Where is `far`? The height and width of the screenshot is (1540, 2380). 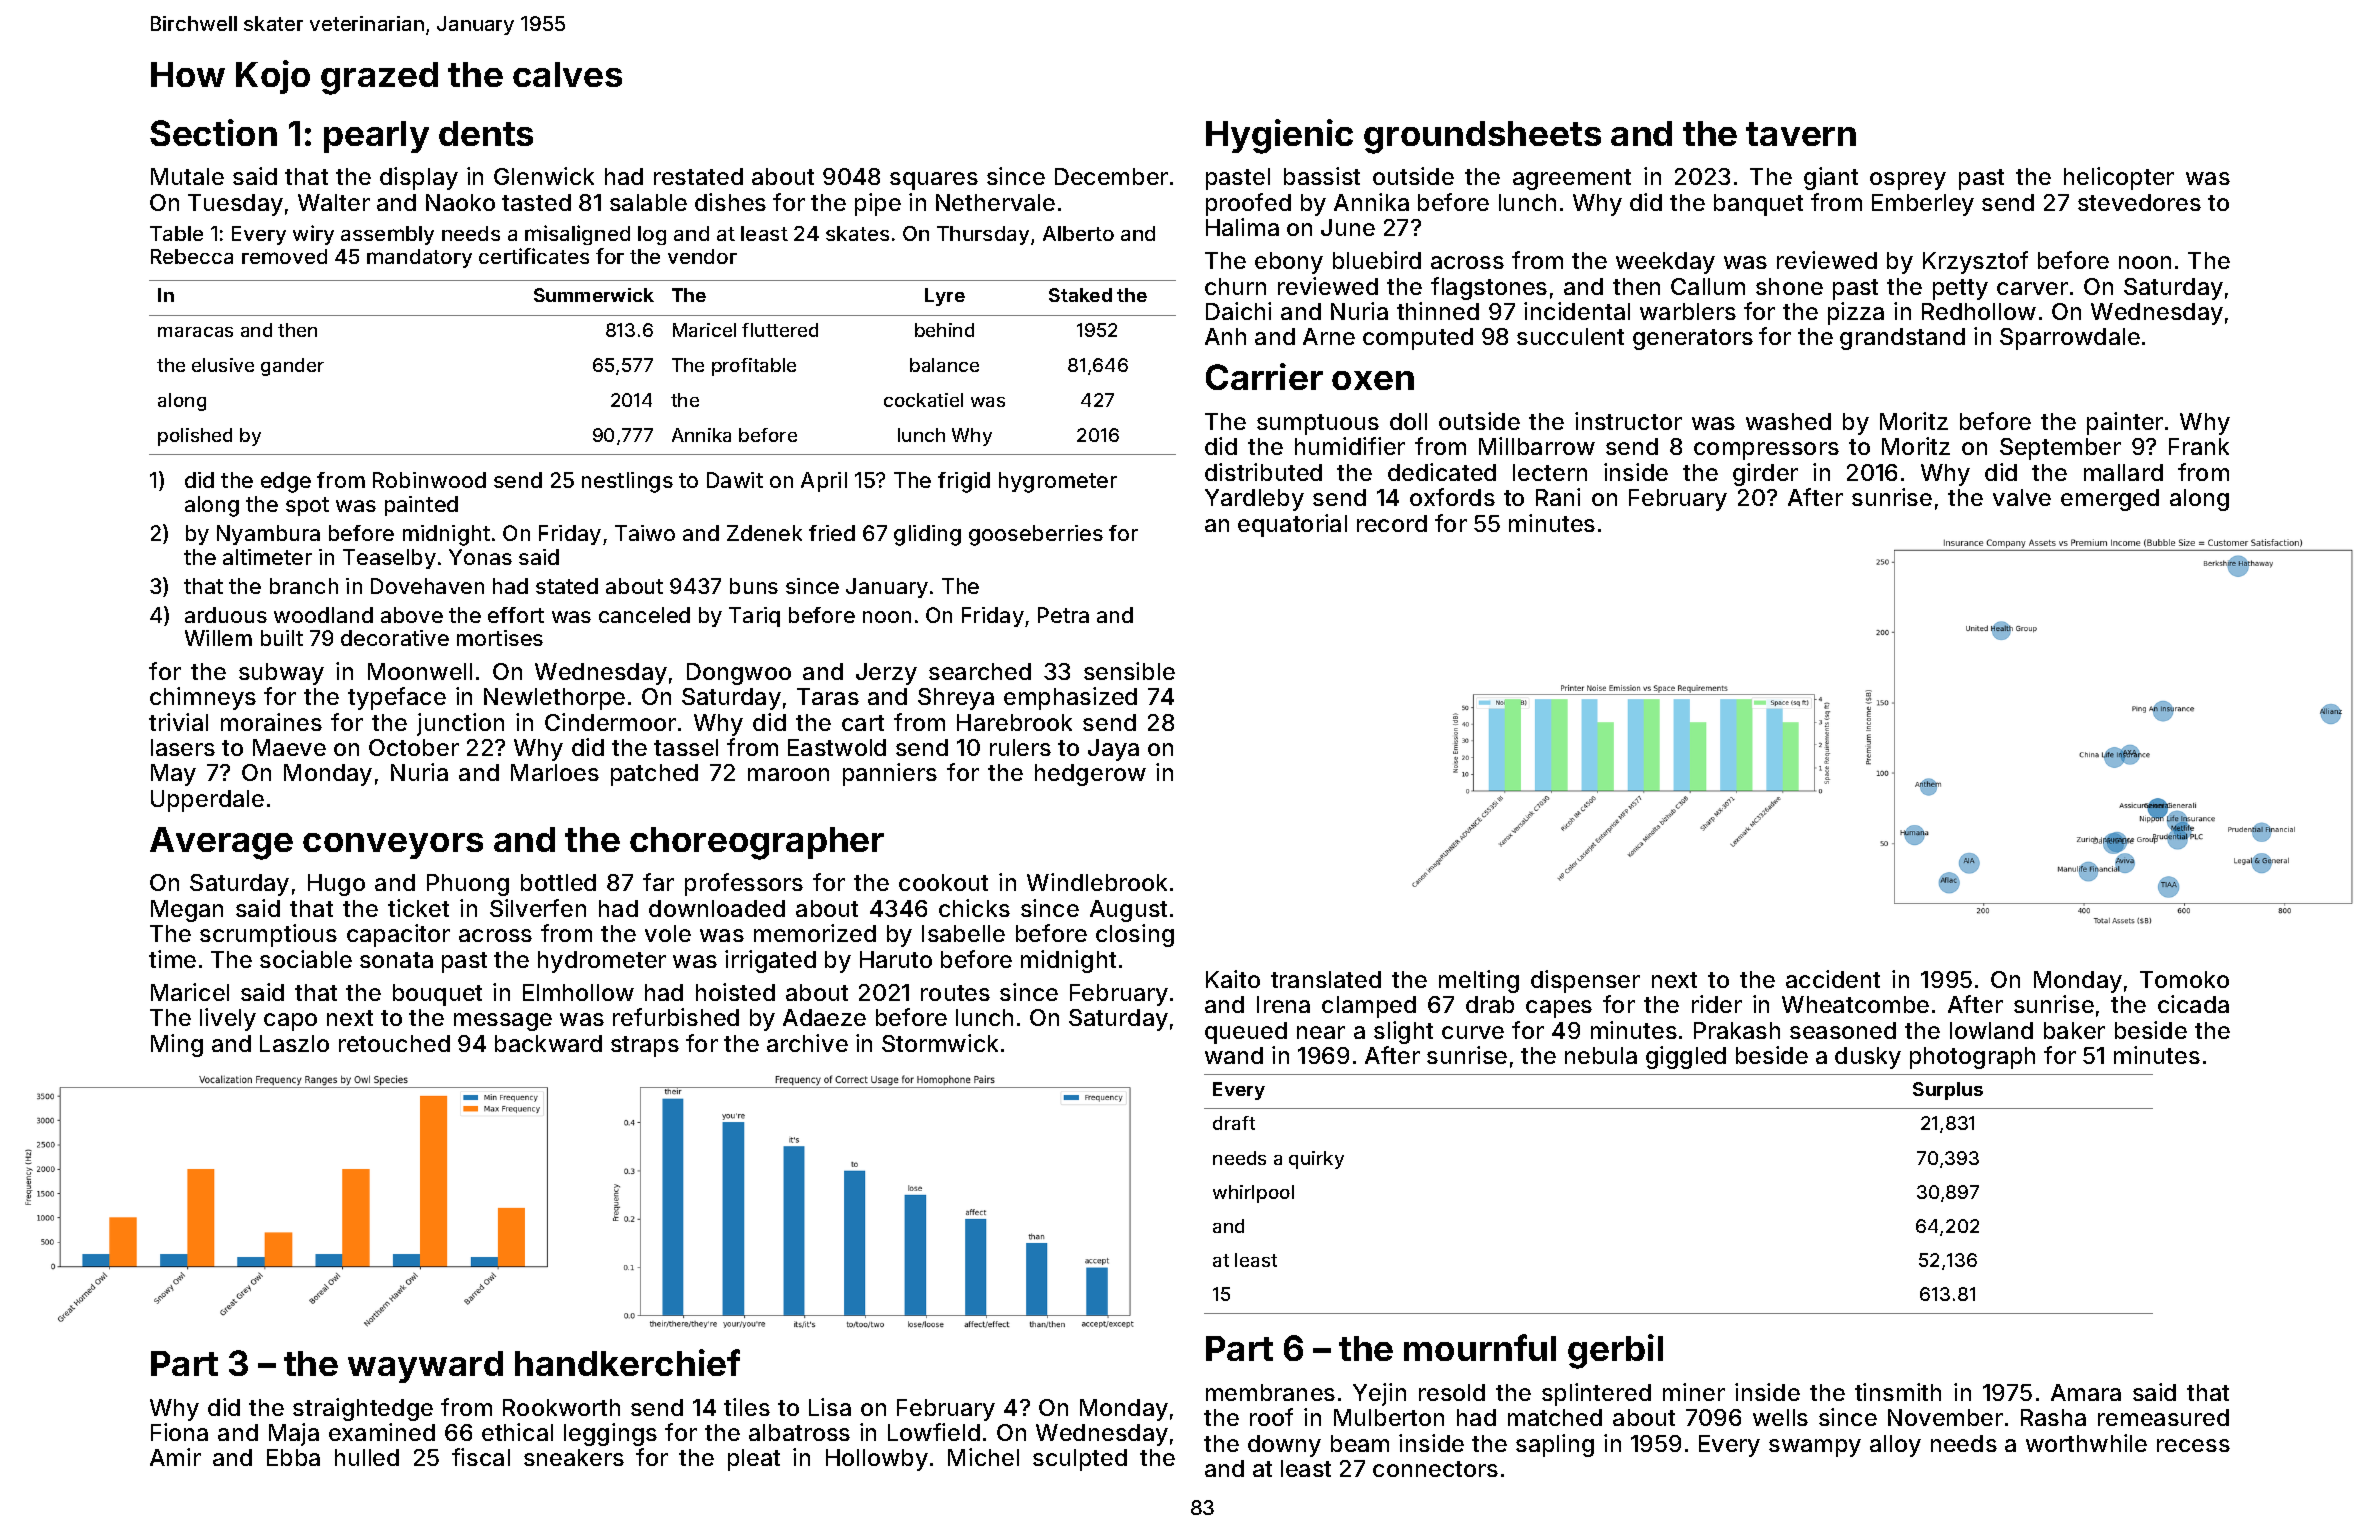
far is located at coordinates (658, 882).
